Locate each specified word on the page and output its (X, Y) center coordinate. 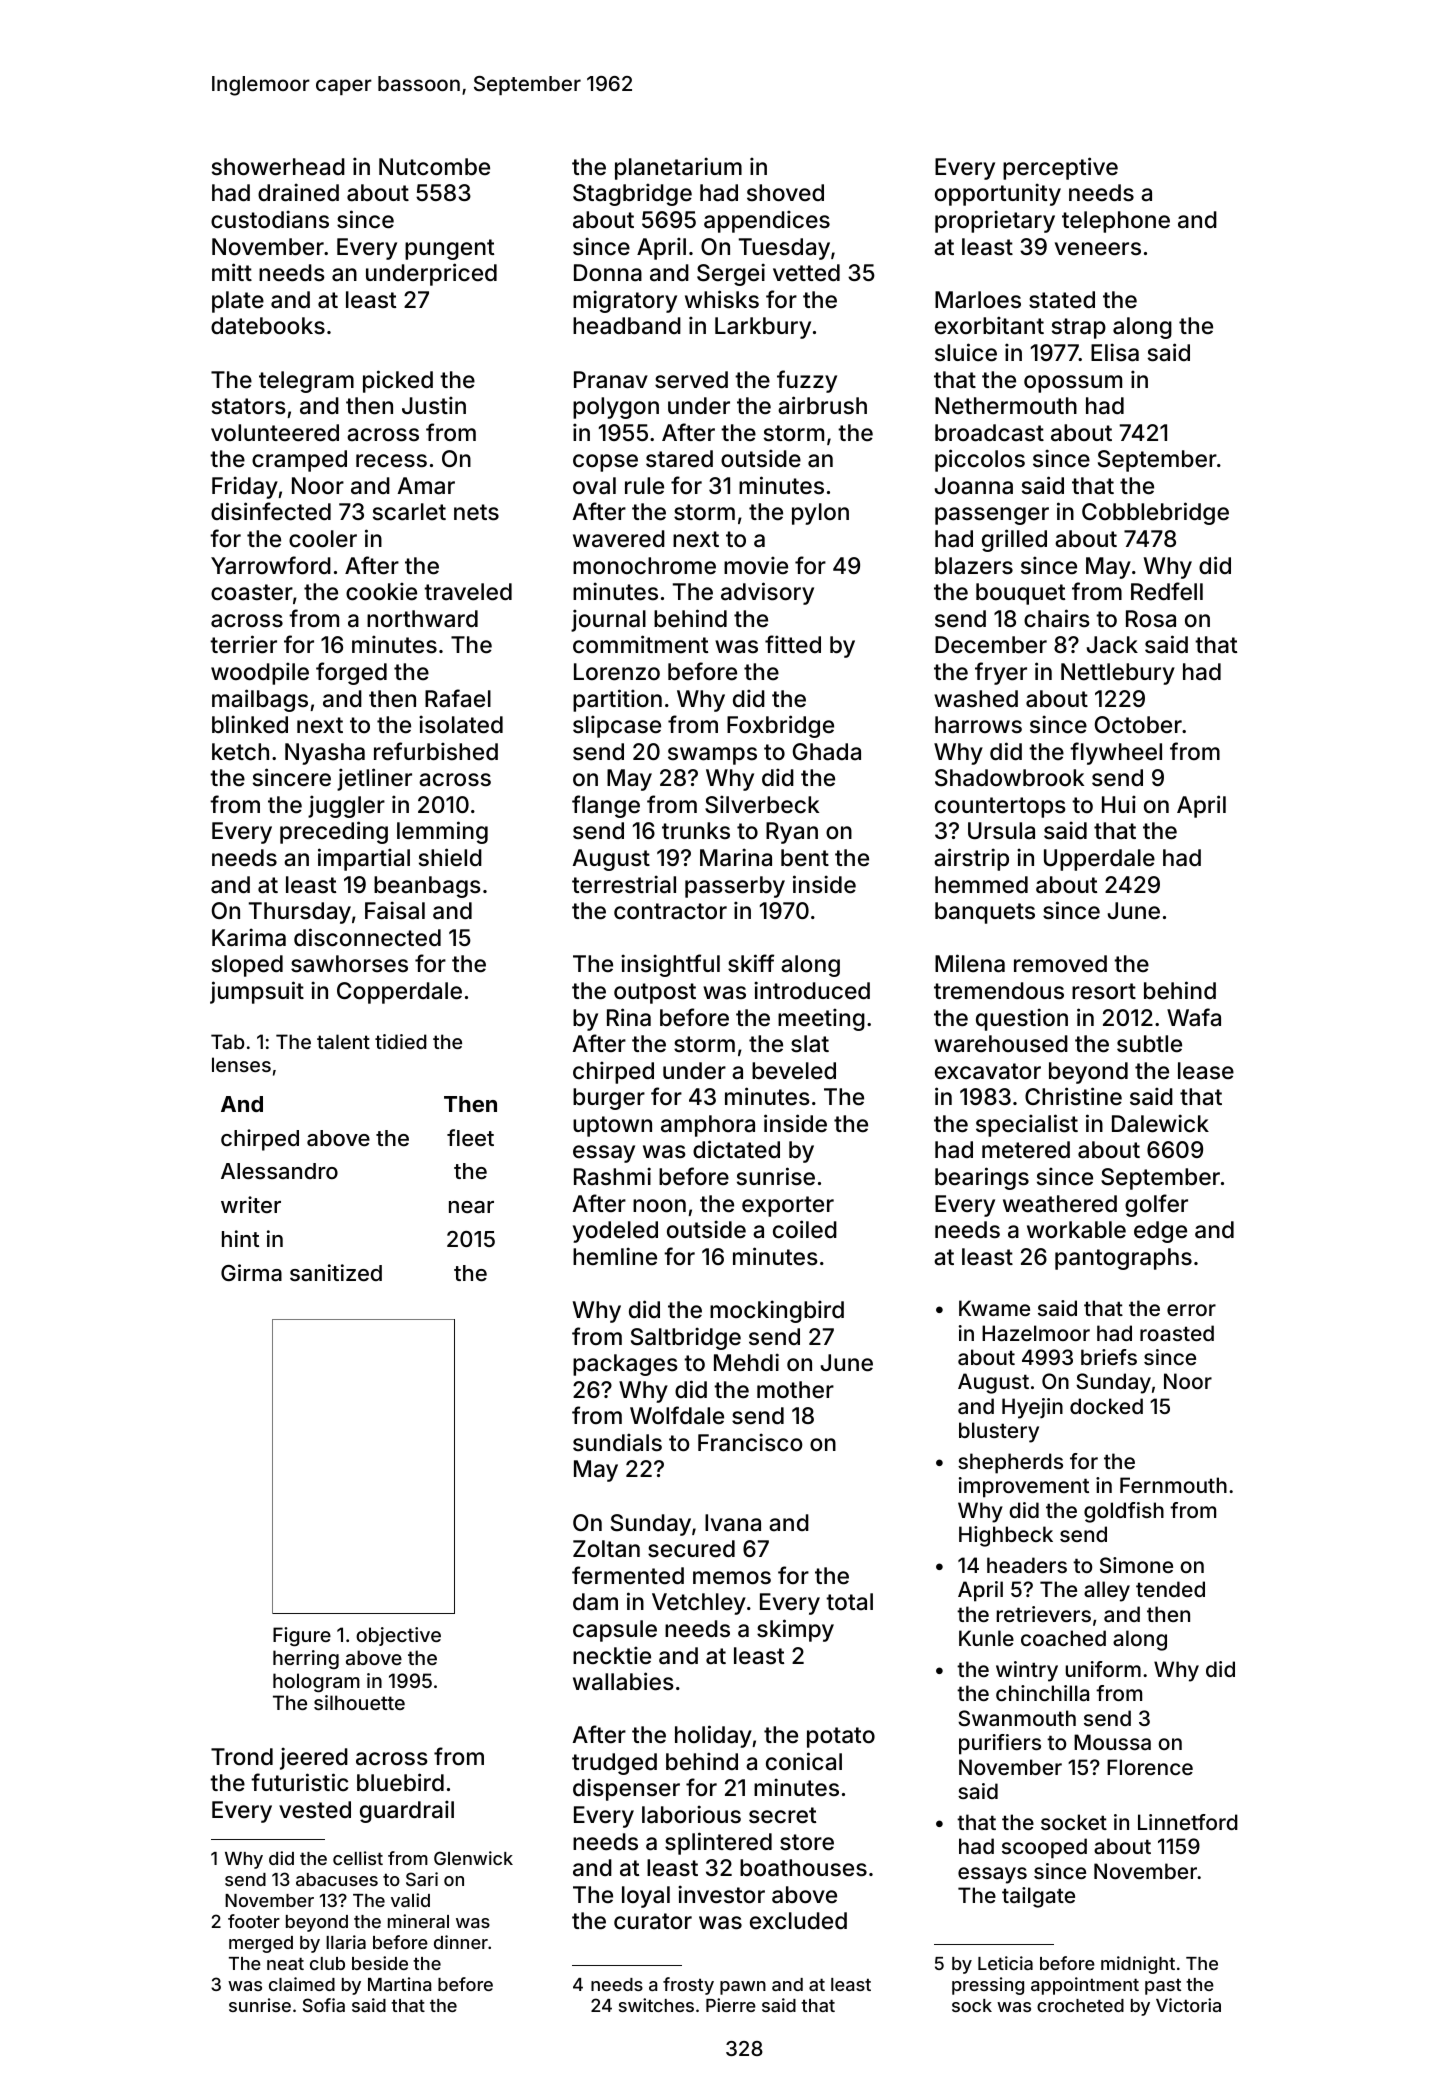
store (807, 1842)
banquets (985, 913)
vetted (806, 273)
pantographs (1123, 1259)
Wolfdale (677, 1415)
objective (398, 1636)
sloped (247, 966)
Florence (1150, 1767)
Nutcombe (434, 167)
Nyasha (325, 754)
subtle (1149, 1044)
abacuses (337, 1879)
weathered (1060, 1204)
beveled (794, 1071)
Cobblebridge (1155, 513)
